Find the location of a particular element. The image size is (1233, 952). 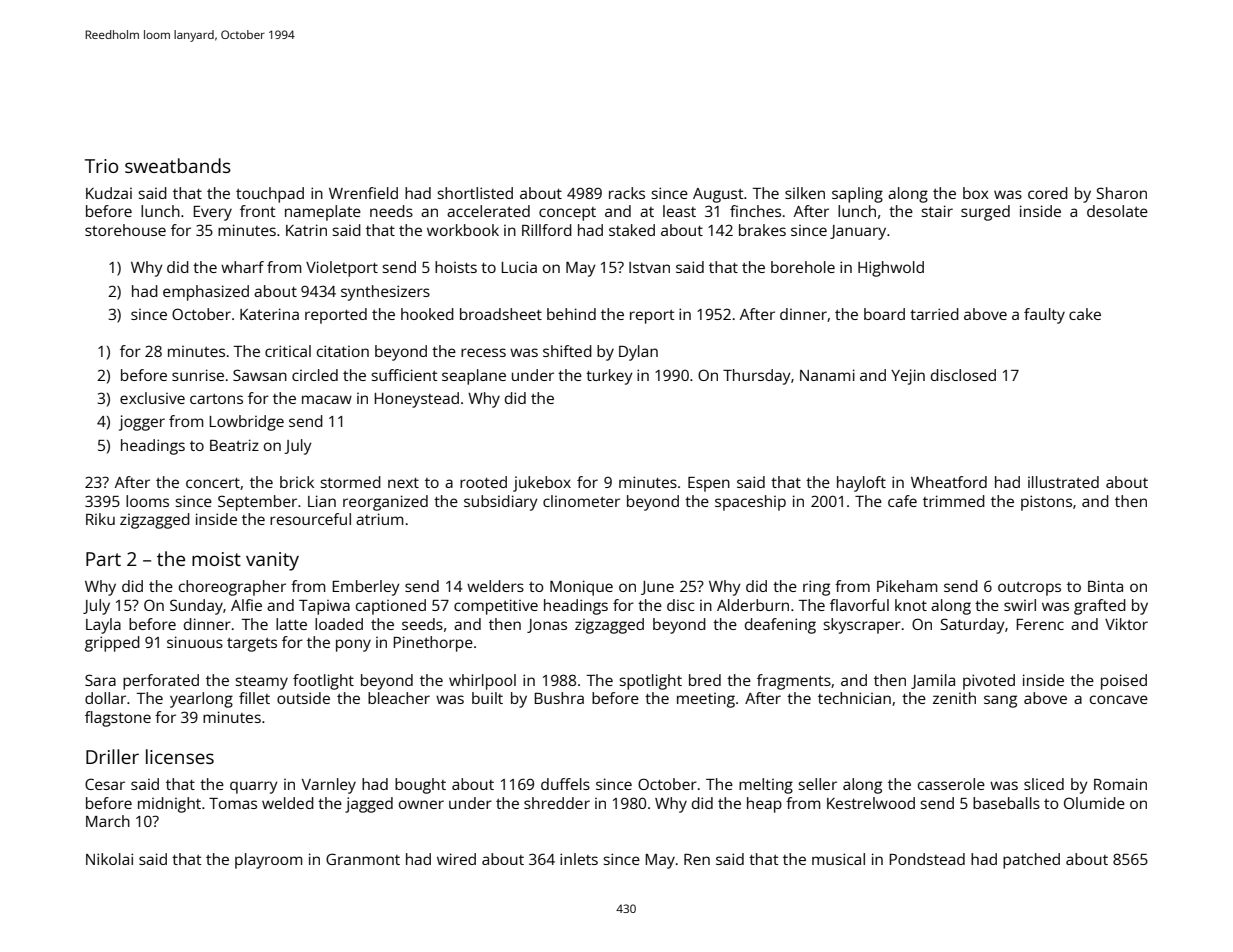

trimmed is located at coordinates (954, 501).
